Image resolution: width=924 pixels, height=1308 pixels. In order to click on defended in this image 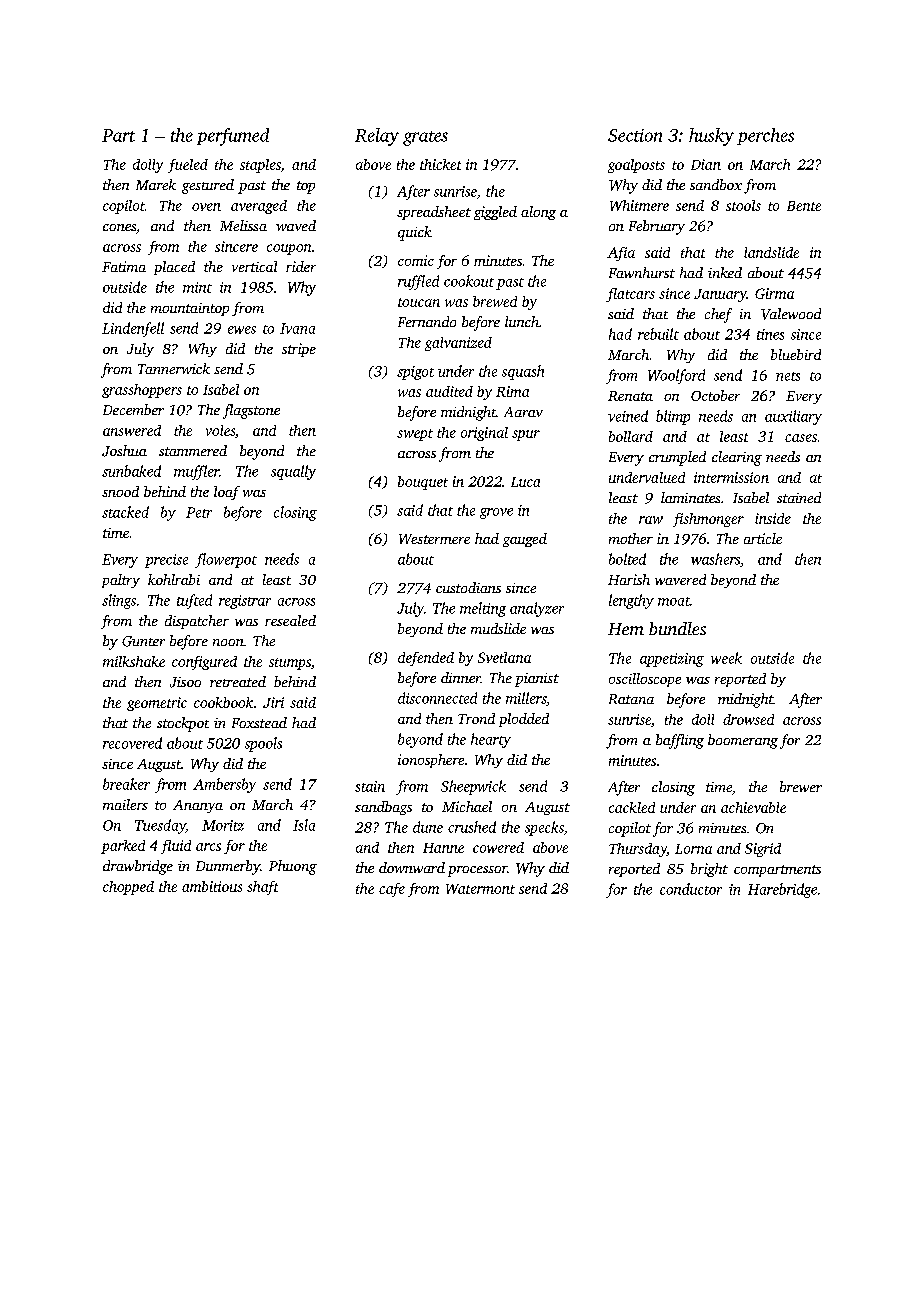, I will do `click(426, 659)`.
